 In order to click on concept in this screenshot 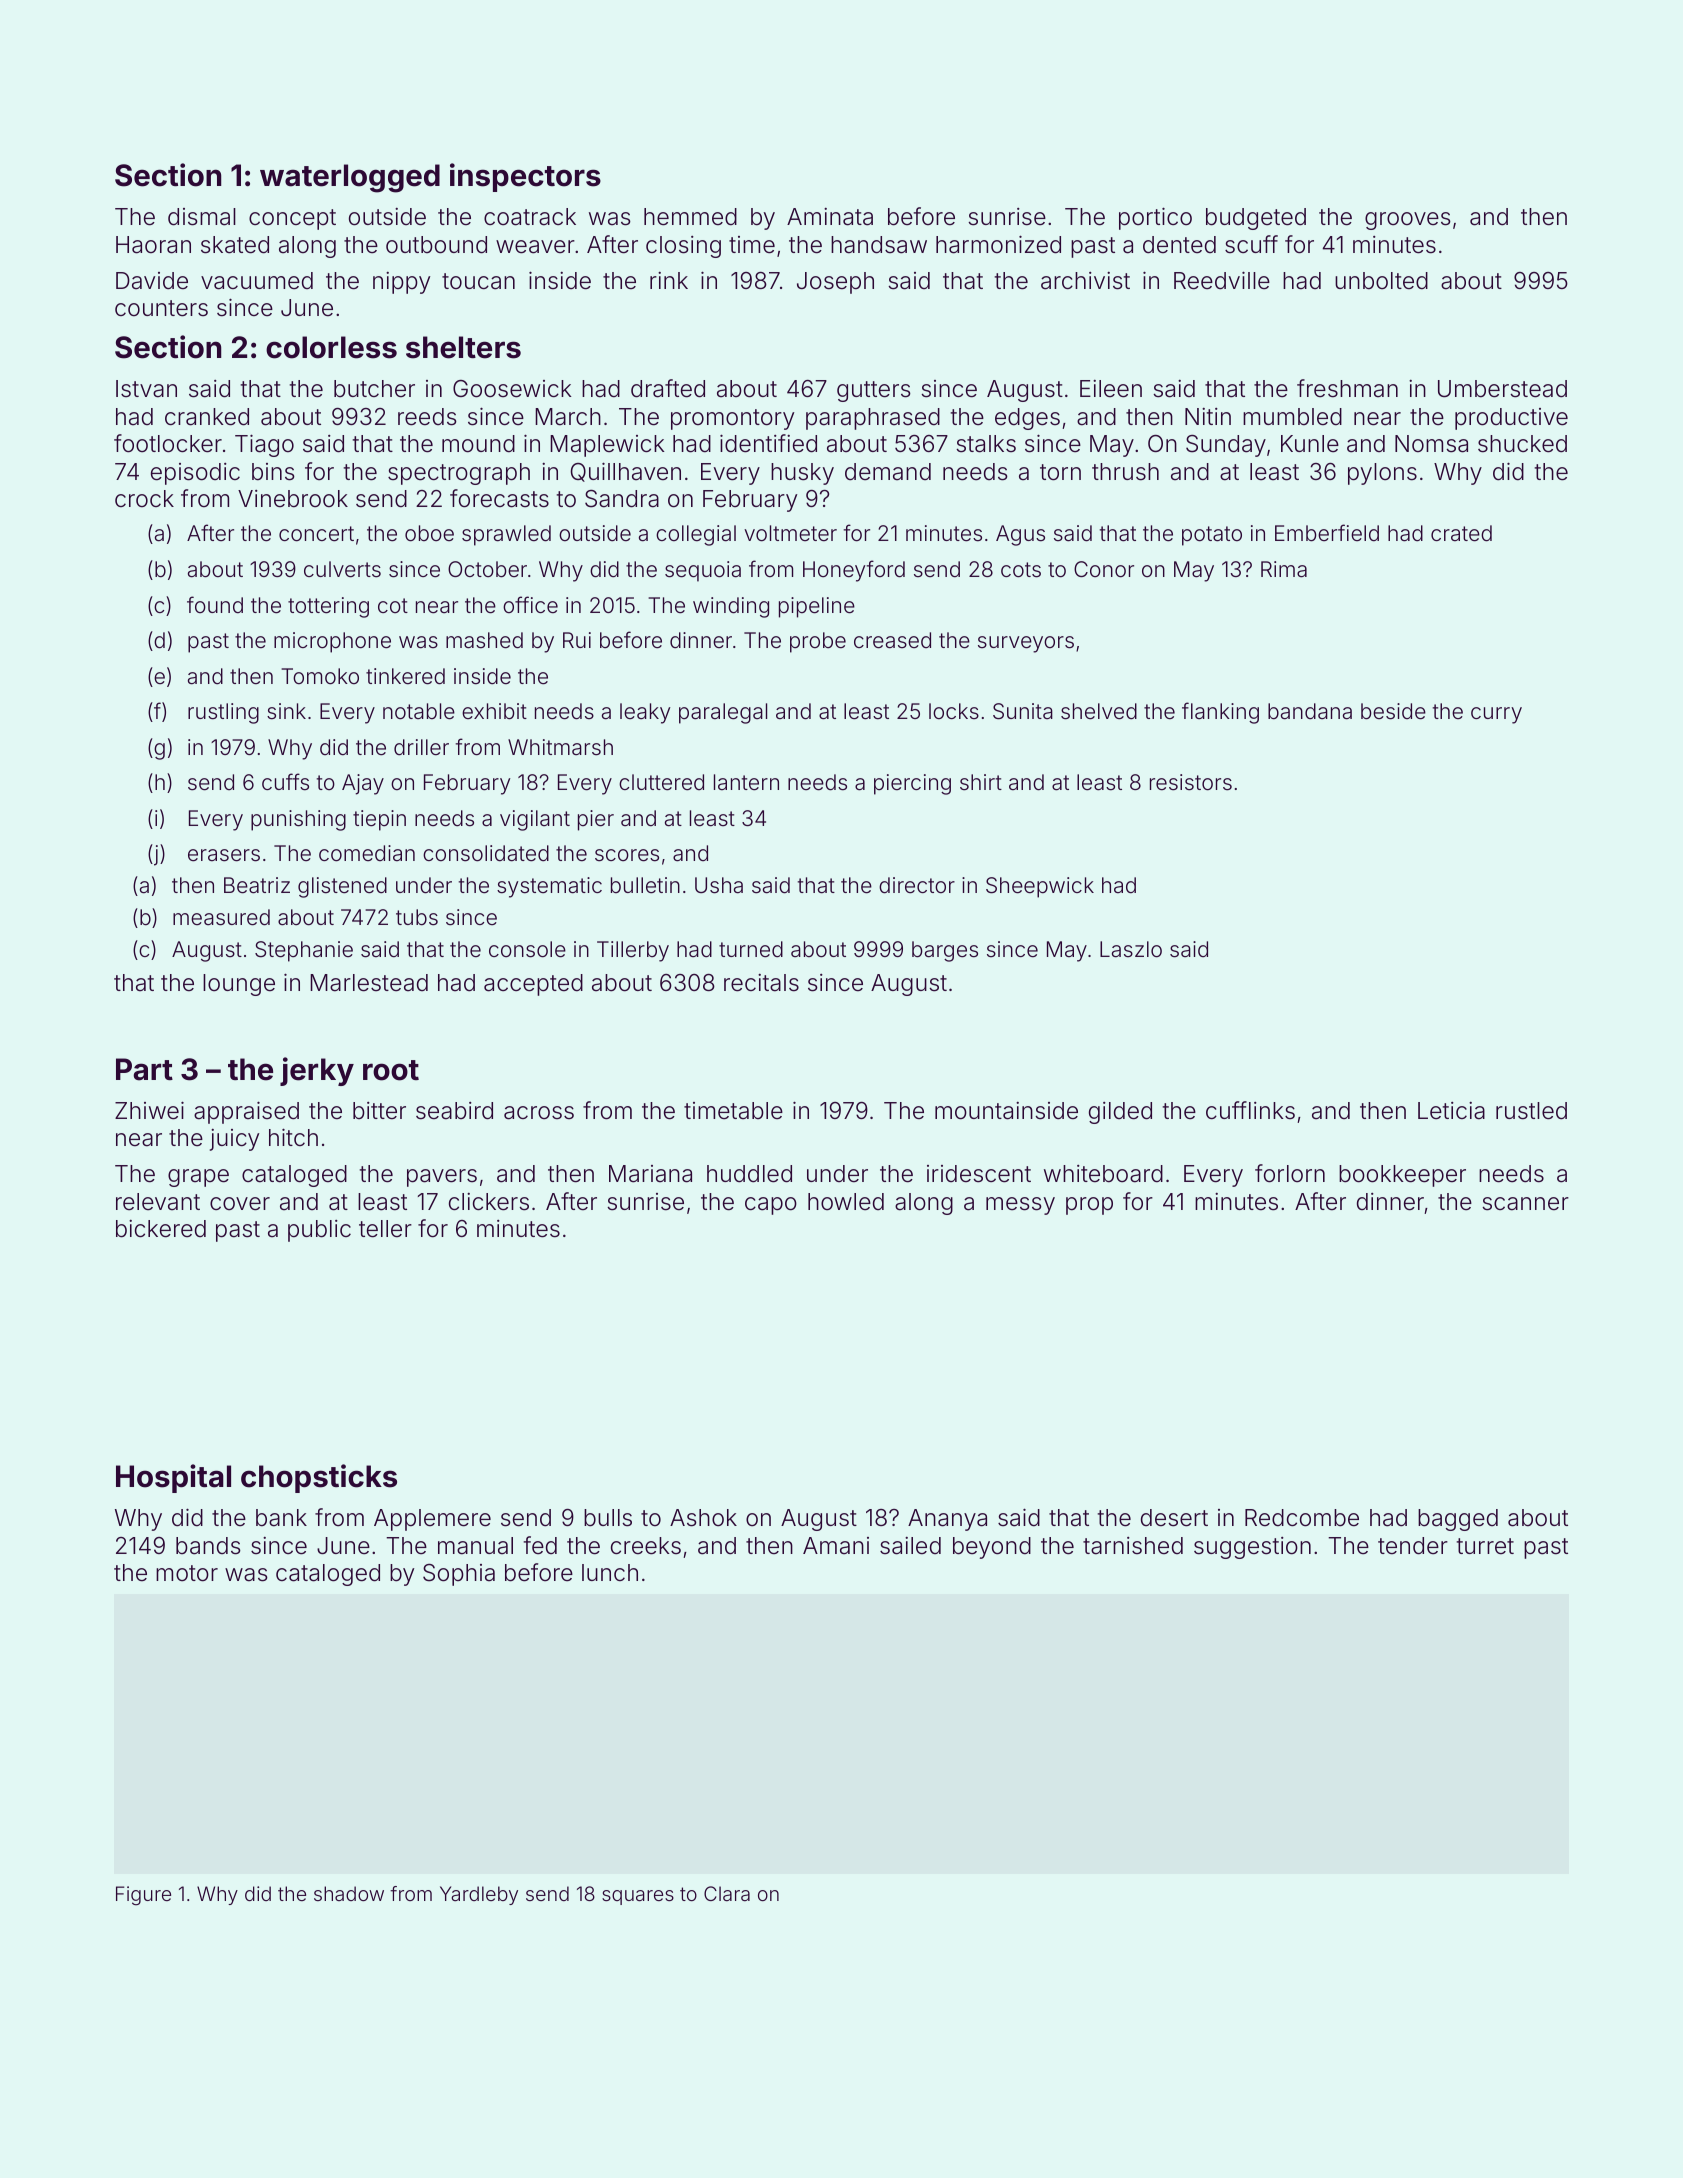, I will do `click(292, 219)`.
